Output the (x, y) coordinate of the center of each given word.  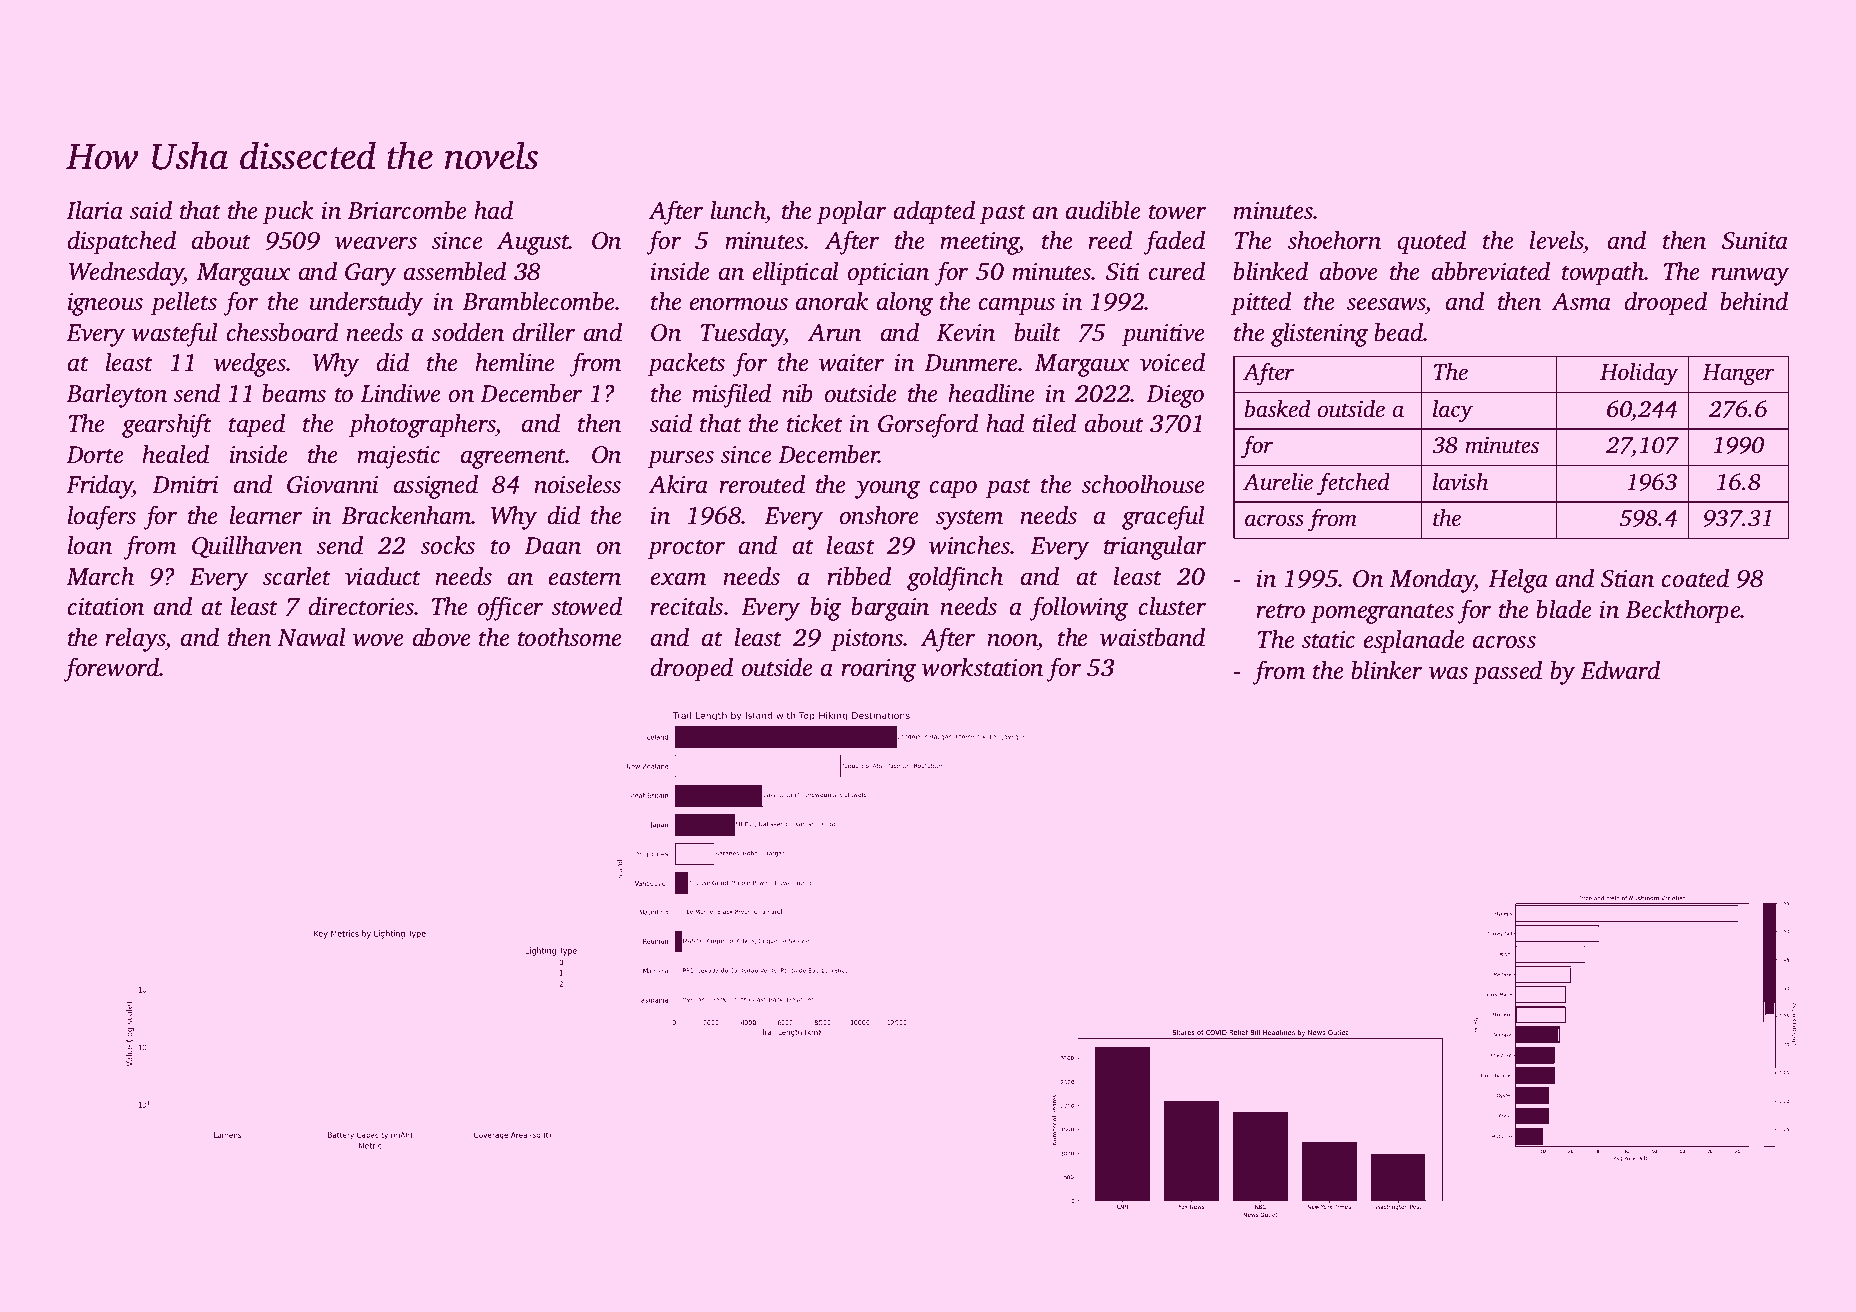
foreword (112, 669)
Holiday (1639, 374)
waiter (851, 363)
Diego (1175, 396)
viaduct (383, 576)
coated (1695, 578)
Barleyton (116, 396)
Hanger (1738, 375)
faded (1174, 242)
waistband (1152, 637)
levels (1557, 242)
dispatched (122, 242)
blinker (1386, 670)
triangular (1155, 548)
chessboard (282, 332)
